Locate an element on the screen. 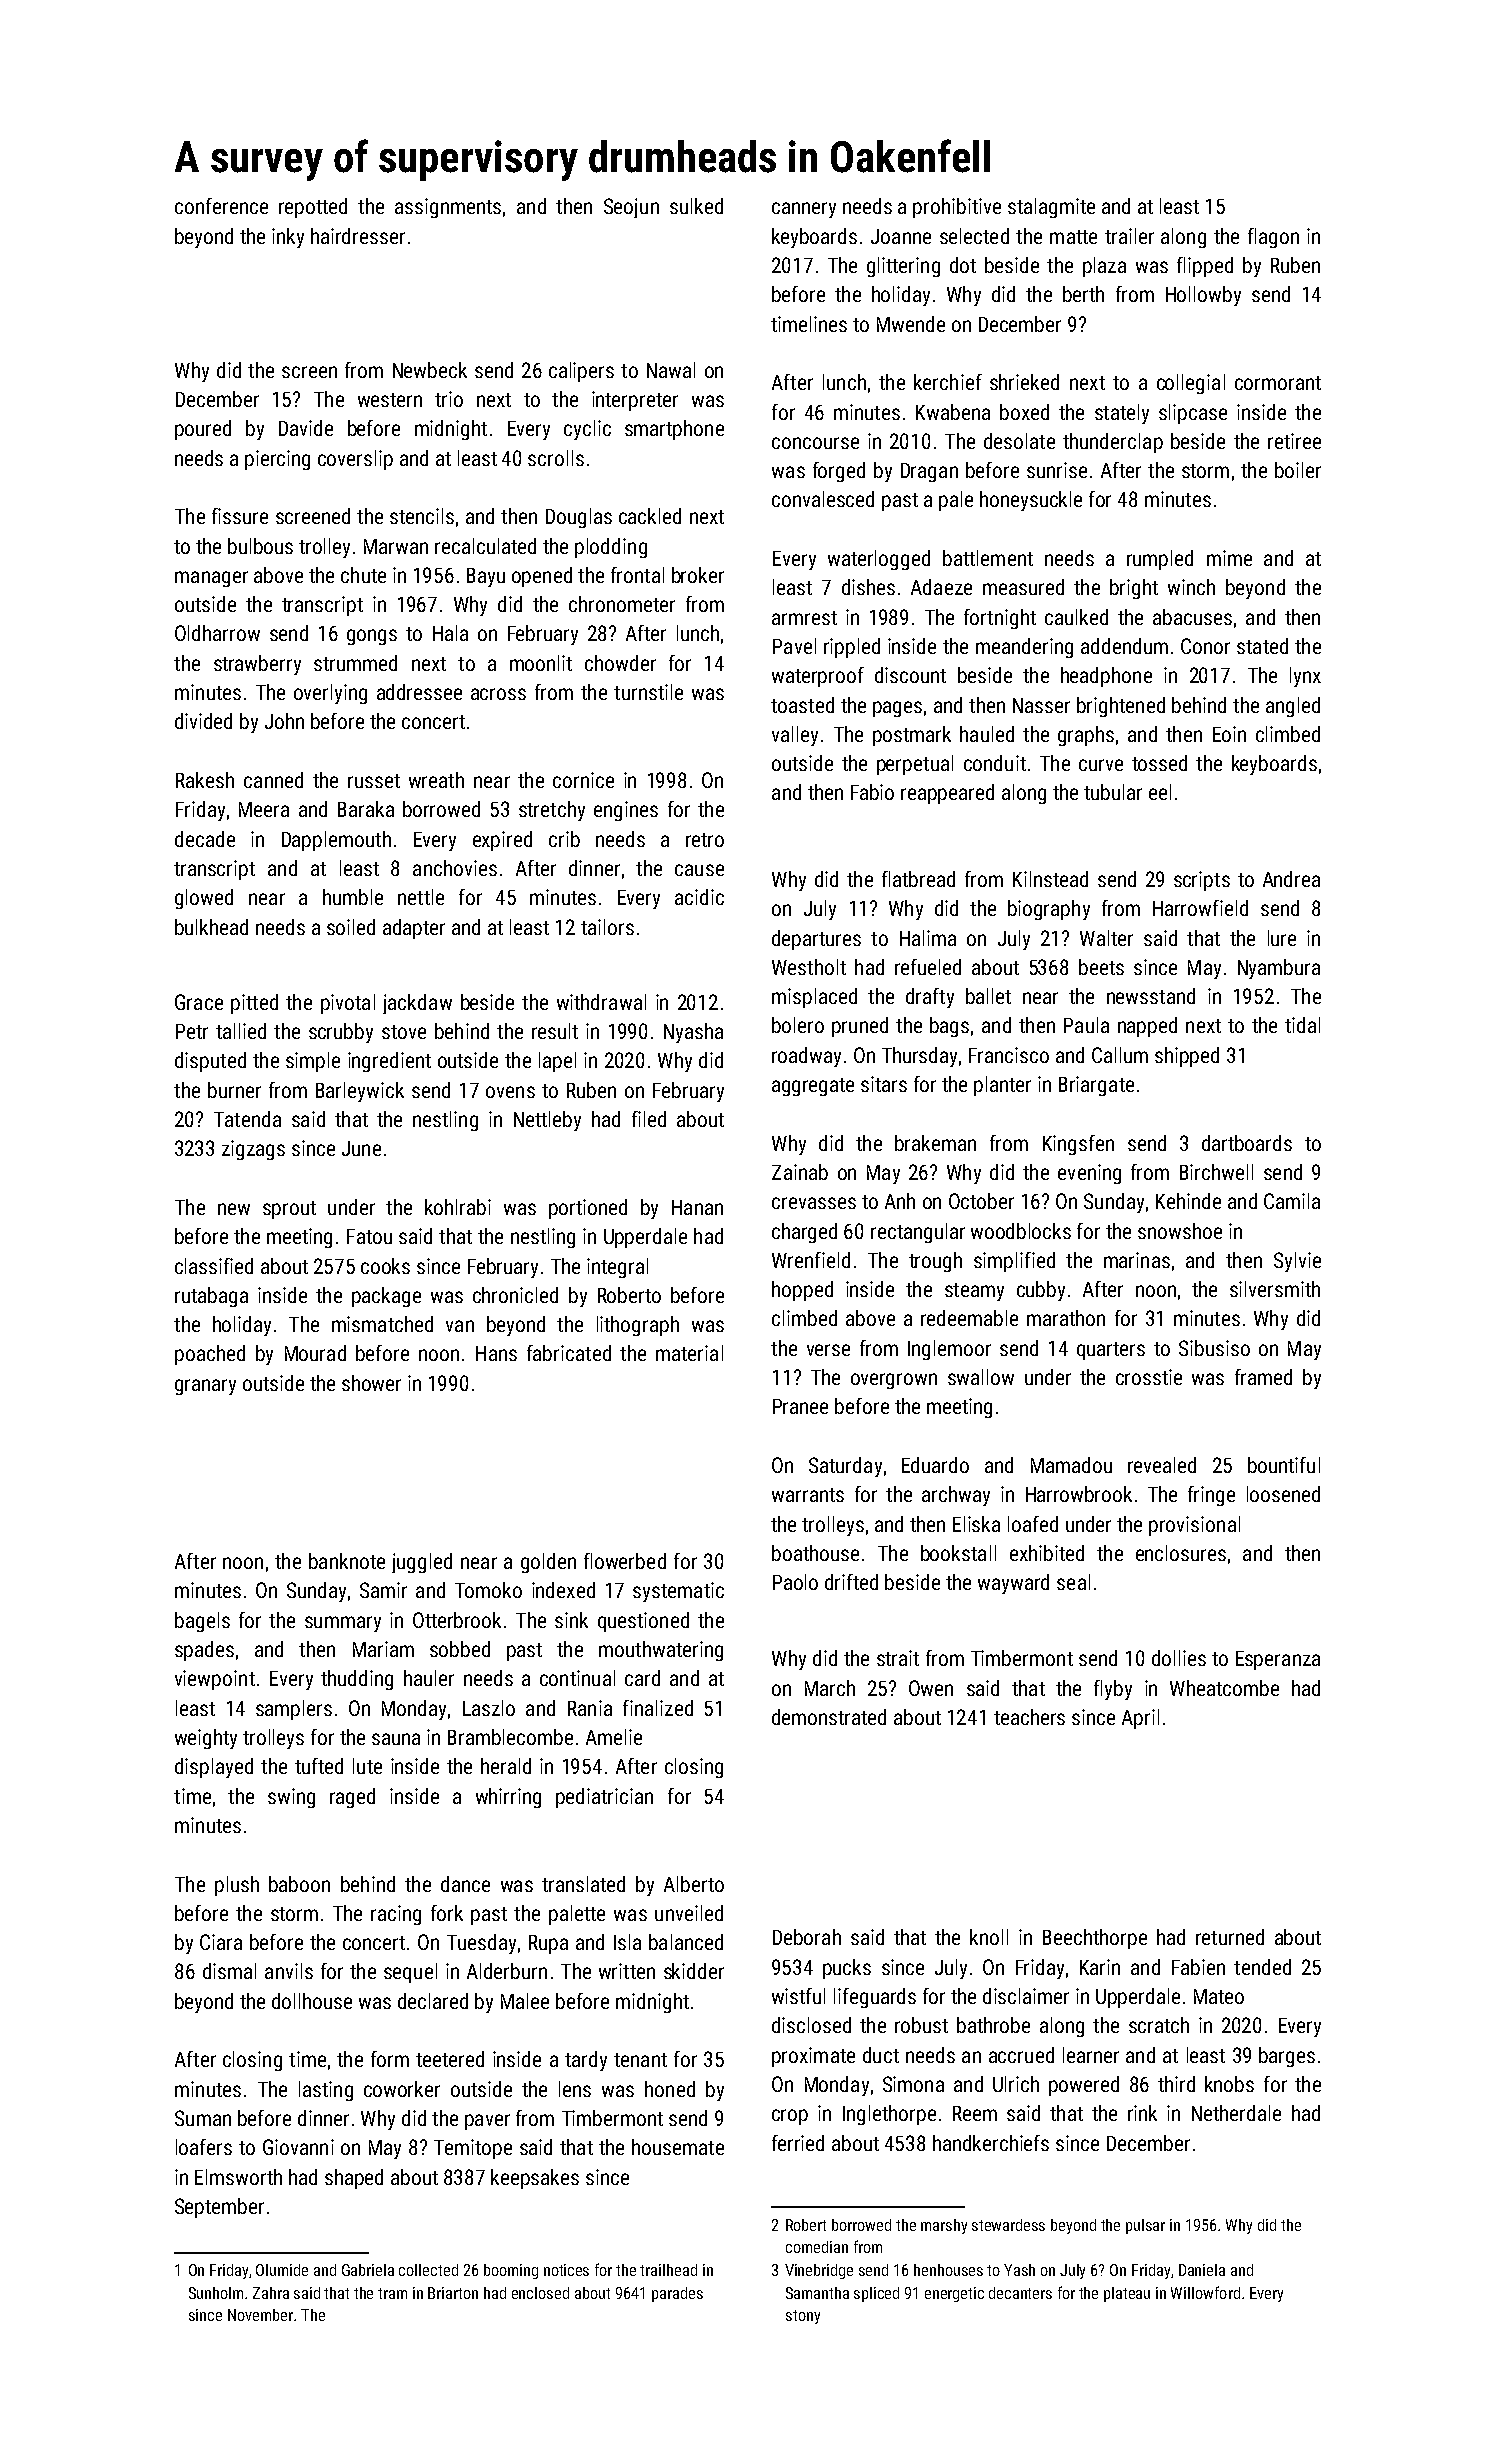 Image resolution: width=1496 pixels, height=2464 pixels. robust is located at coordinates (921, 2025).
